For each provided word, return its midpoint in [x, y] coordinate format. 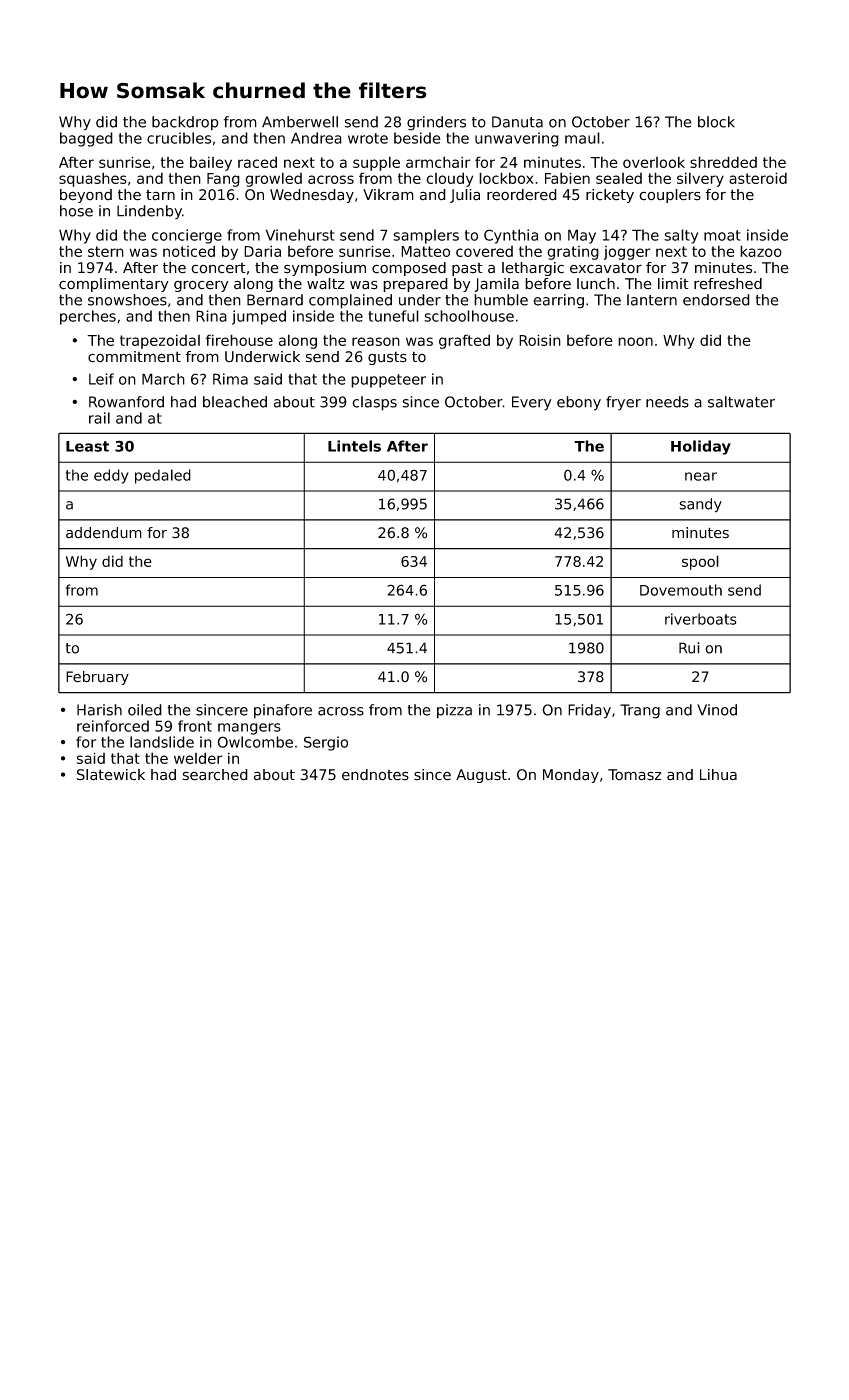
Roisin [540, 340]
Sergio [326, 743]
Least [87, 446]
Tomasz [635, 775]
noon [635, 341]
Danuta [517, 122]
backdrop [185, 123]
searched [215, 775]
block [716, 122]
